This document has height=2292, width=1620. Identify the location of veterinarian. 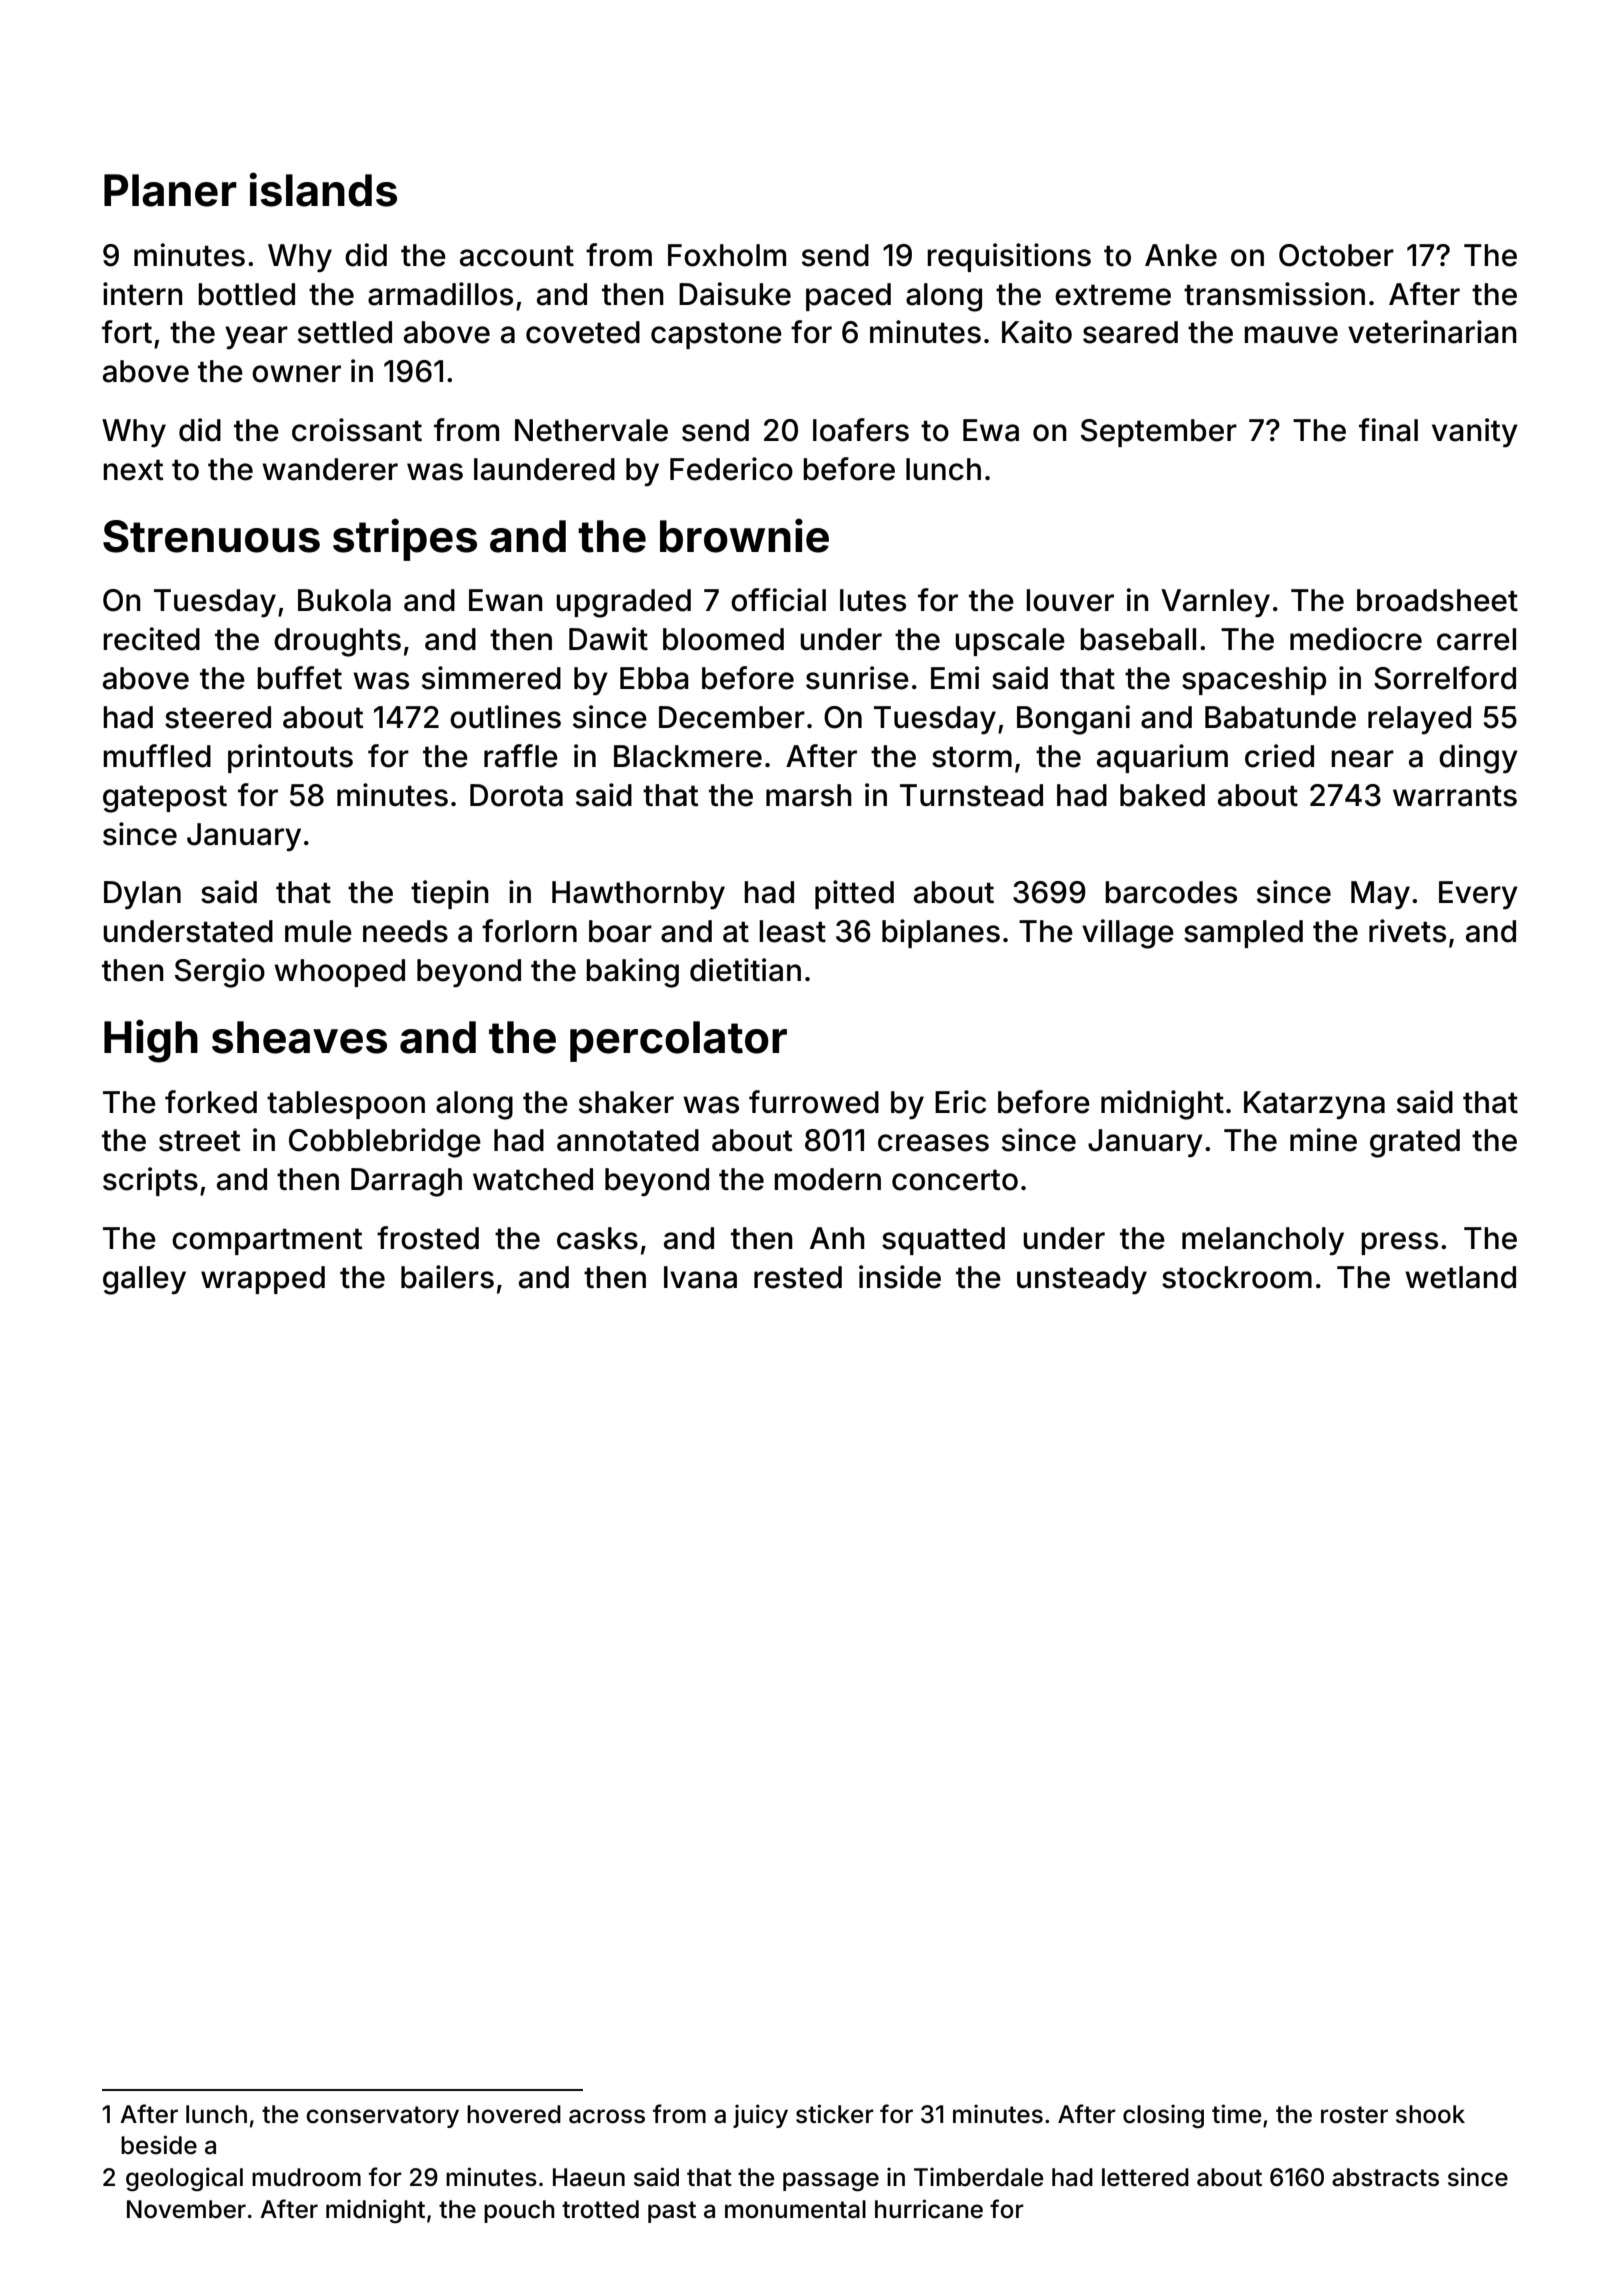
(1432, 332).
